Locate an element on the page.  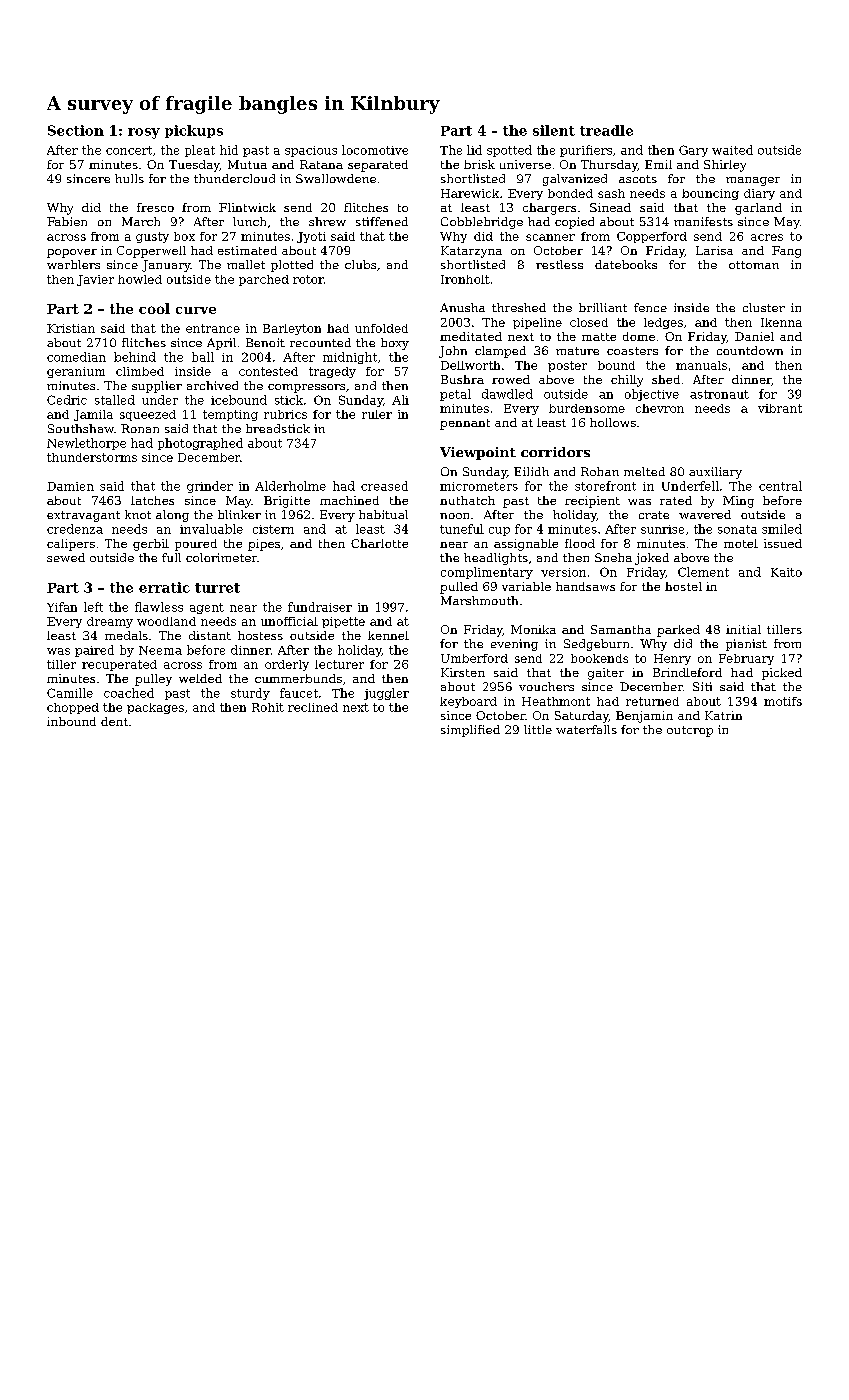
shrew is located at coordinates (327, 221).
